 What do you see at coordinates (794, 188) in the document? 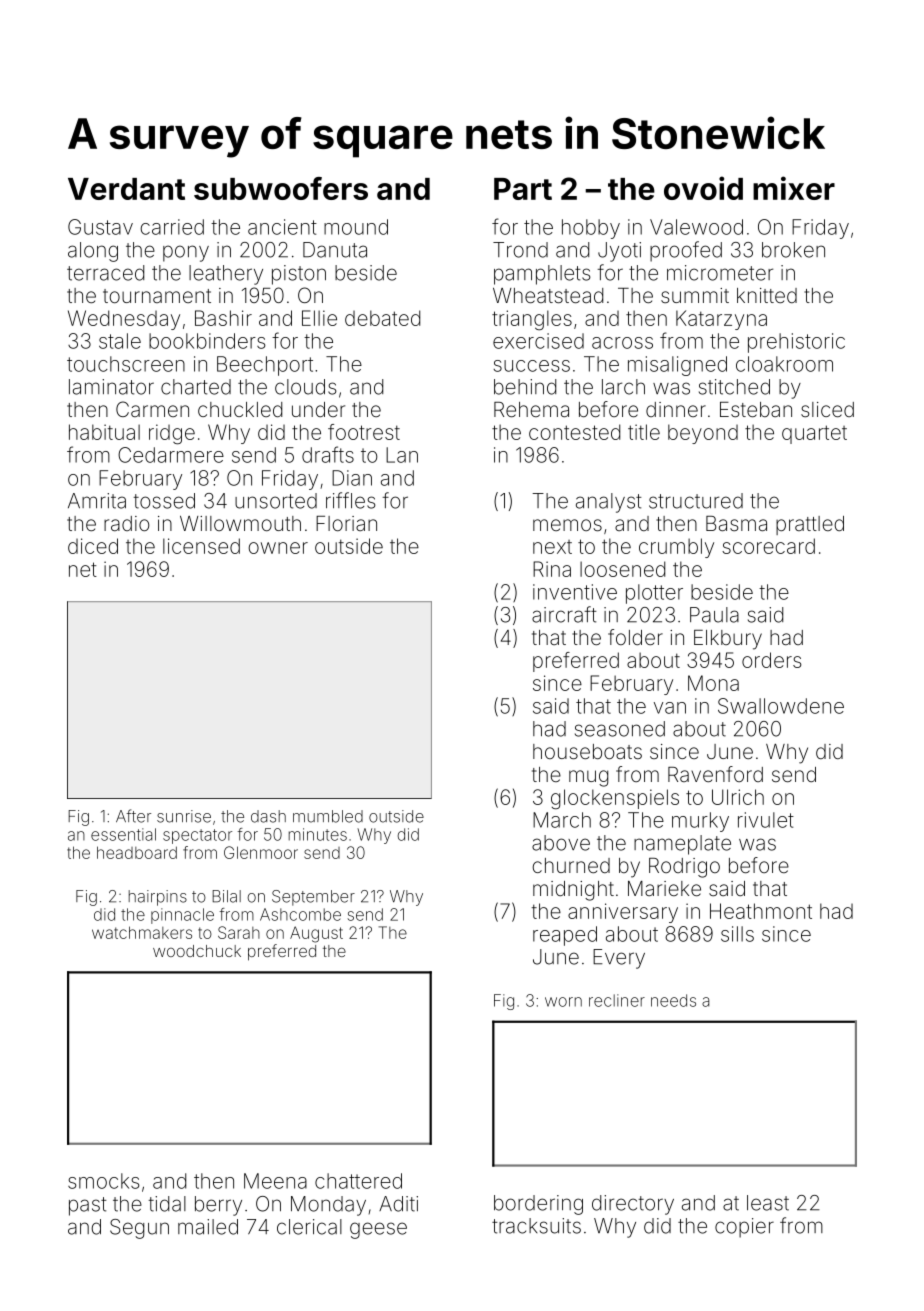
I see `mixer` at bounding box center [794, 188].
